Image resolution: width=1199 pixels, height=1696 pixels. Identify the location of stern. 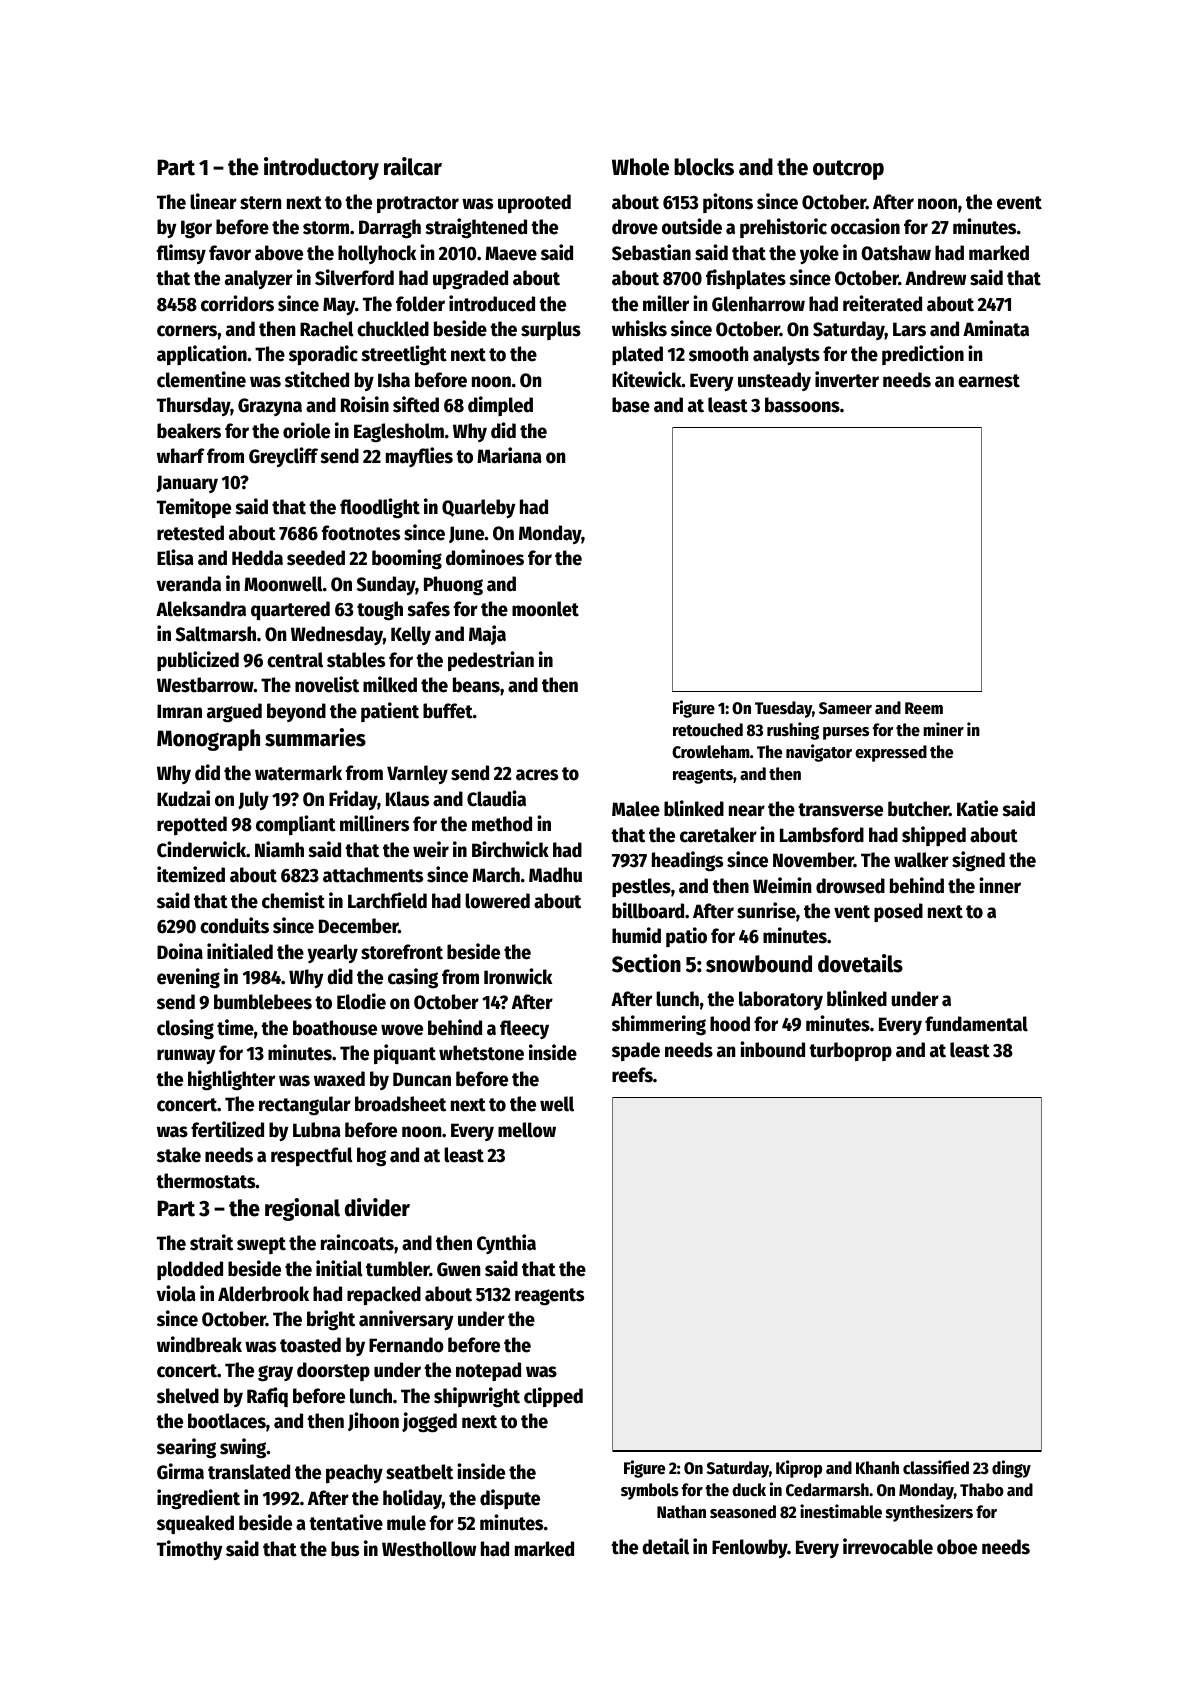
(260, 203).
